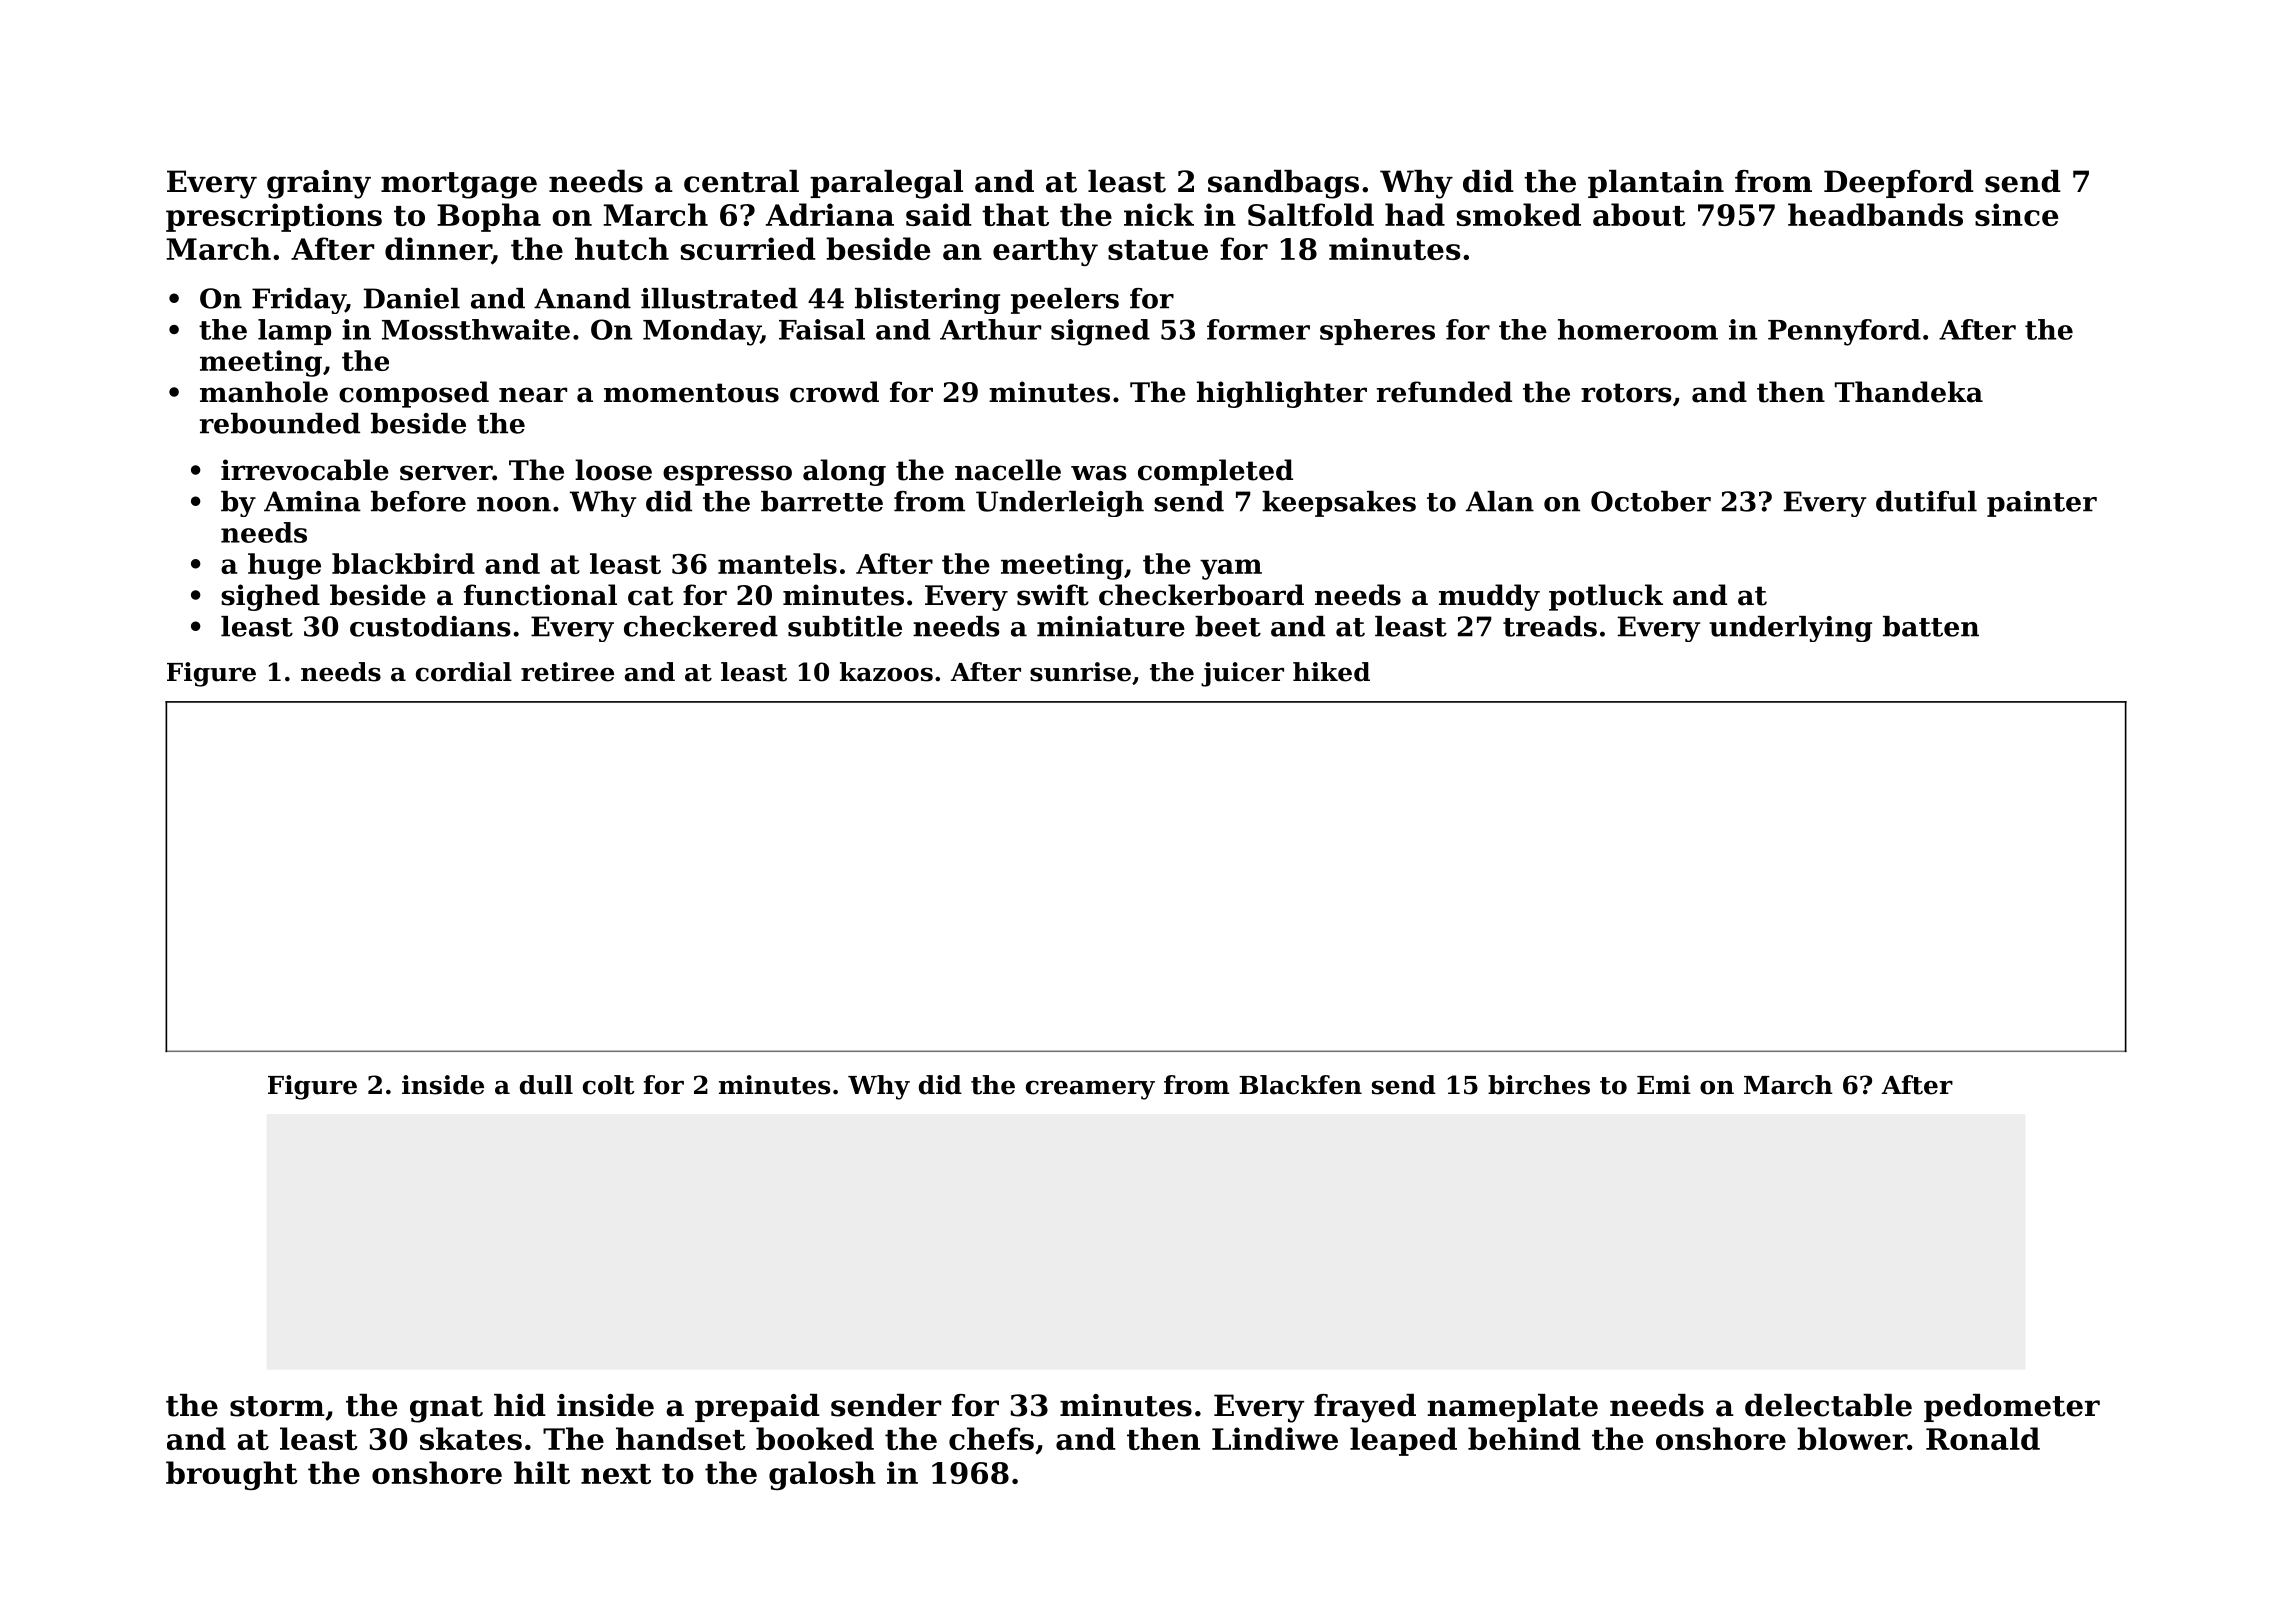  Describe the element at coordinates (1331, 672) in the document. I see `hiked` at that location.
